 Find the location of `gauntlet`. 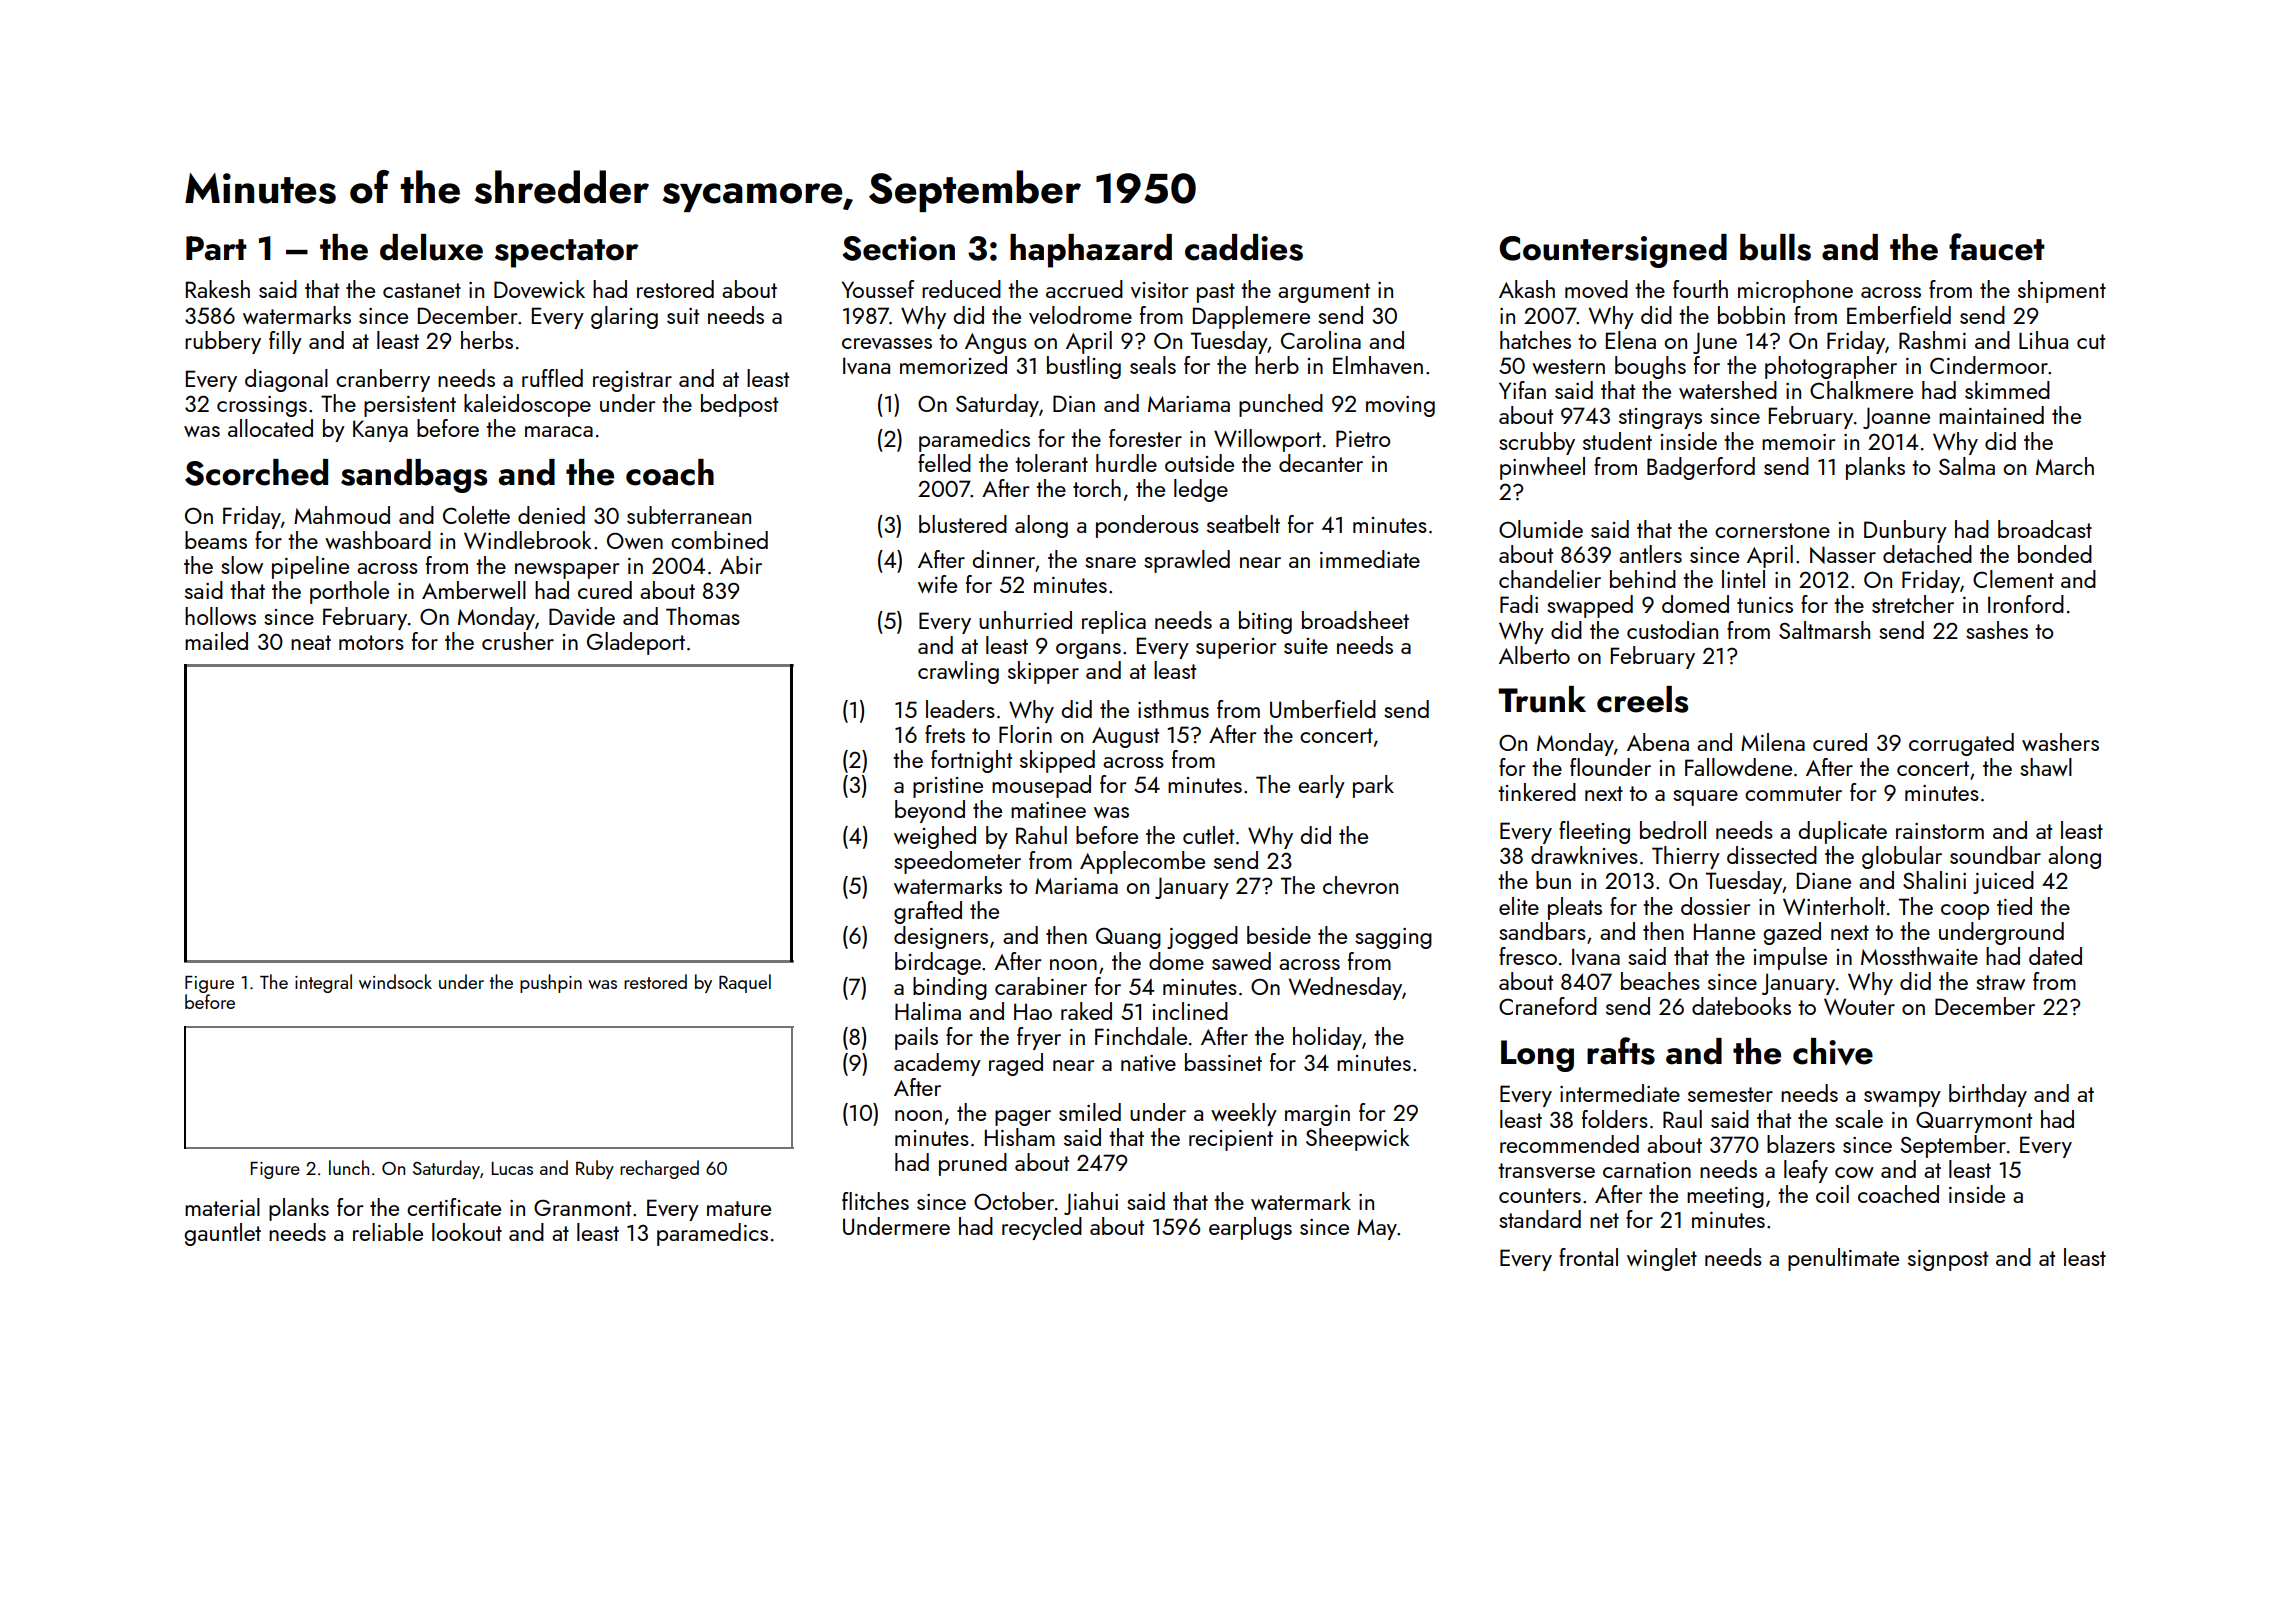

gauntlet is located at coordinates (222, 1234).
